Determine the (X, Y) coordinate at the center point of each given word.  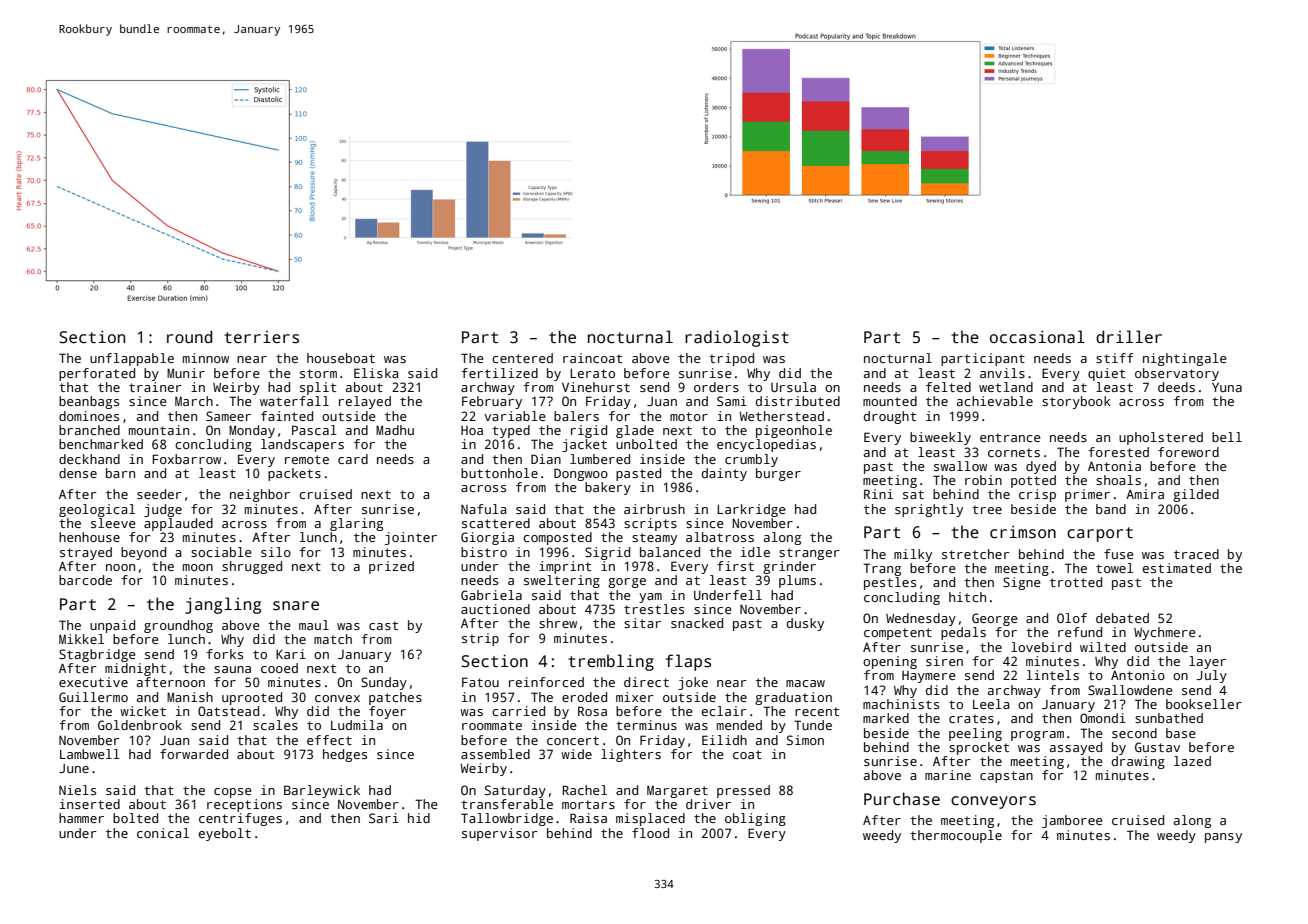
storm (318, 373)
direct (646, 682)
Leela (991, 704)
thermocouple (956, 836)
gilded (1196, 495)
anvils (1002, 373)
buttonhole (499, 473)
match (333, 639)
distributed (798, 401)
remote (307, 459)
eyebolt (225, 834)
